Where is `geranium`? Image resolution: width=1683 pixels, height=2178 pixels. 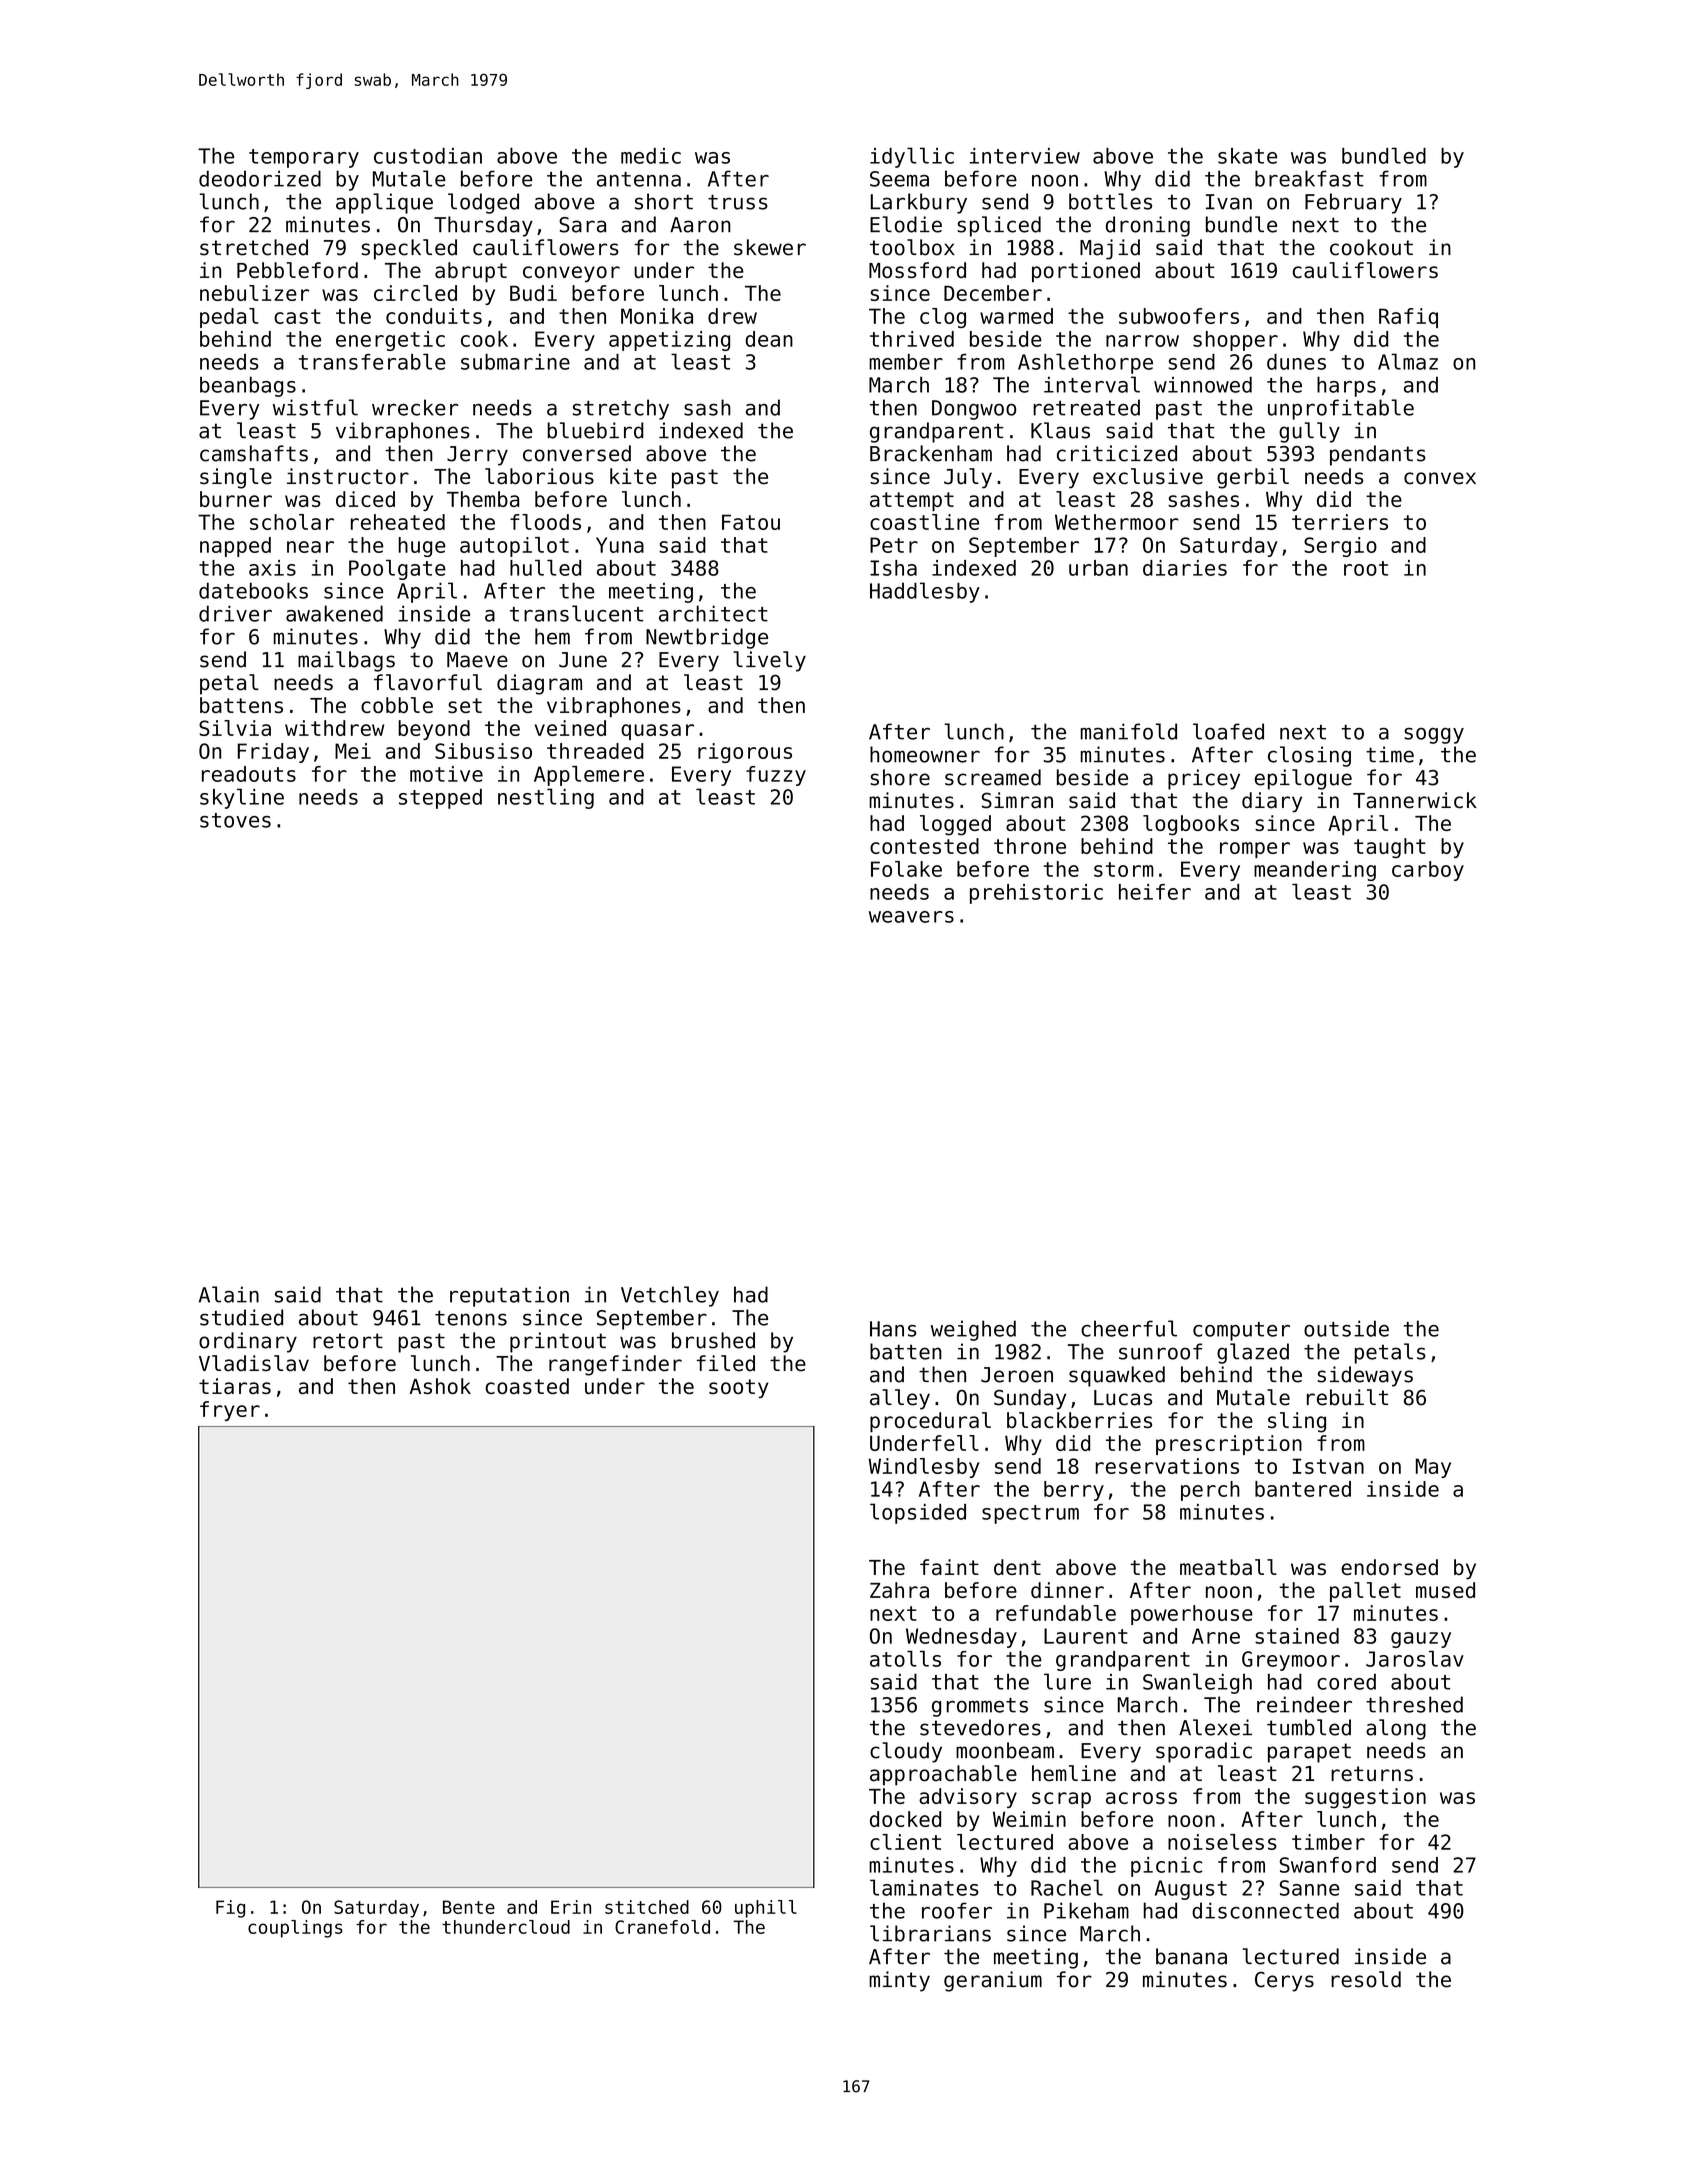
geranium is located at coordinates (993, 1981).
